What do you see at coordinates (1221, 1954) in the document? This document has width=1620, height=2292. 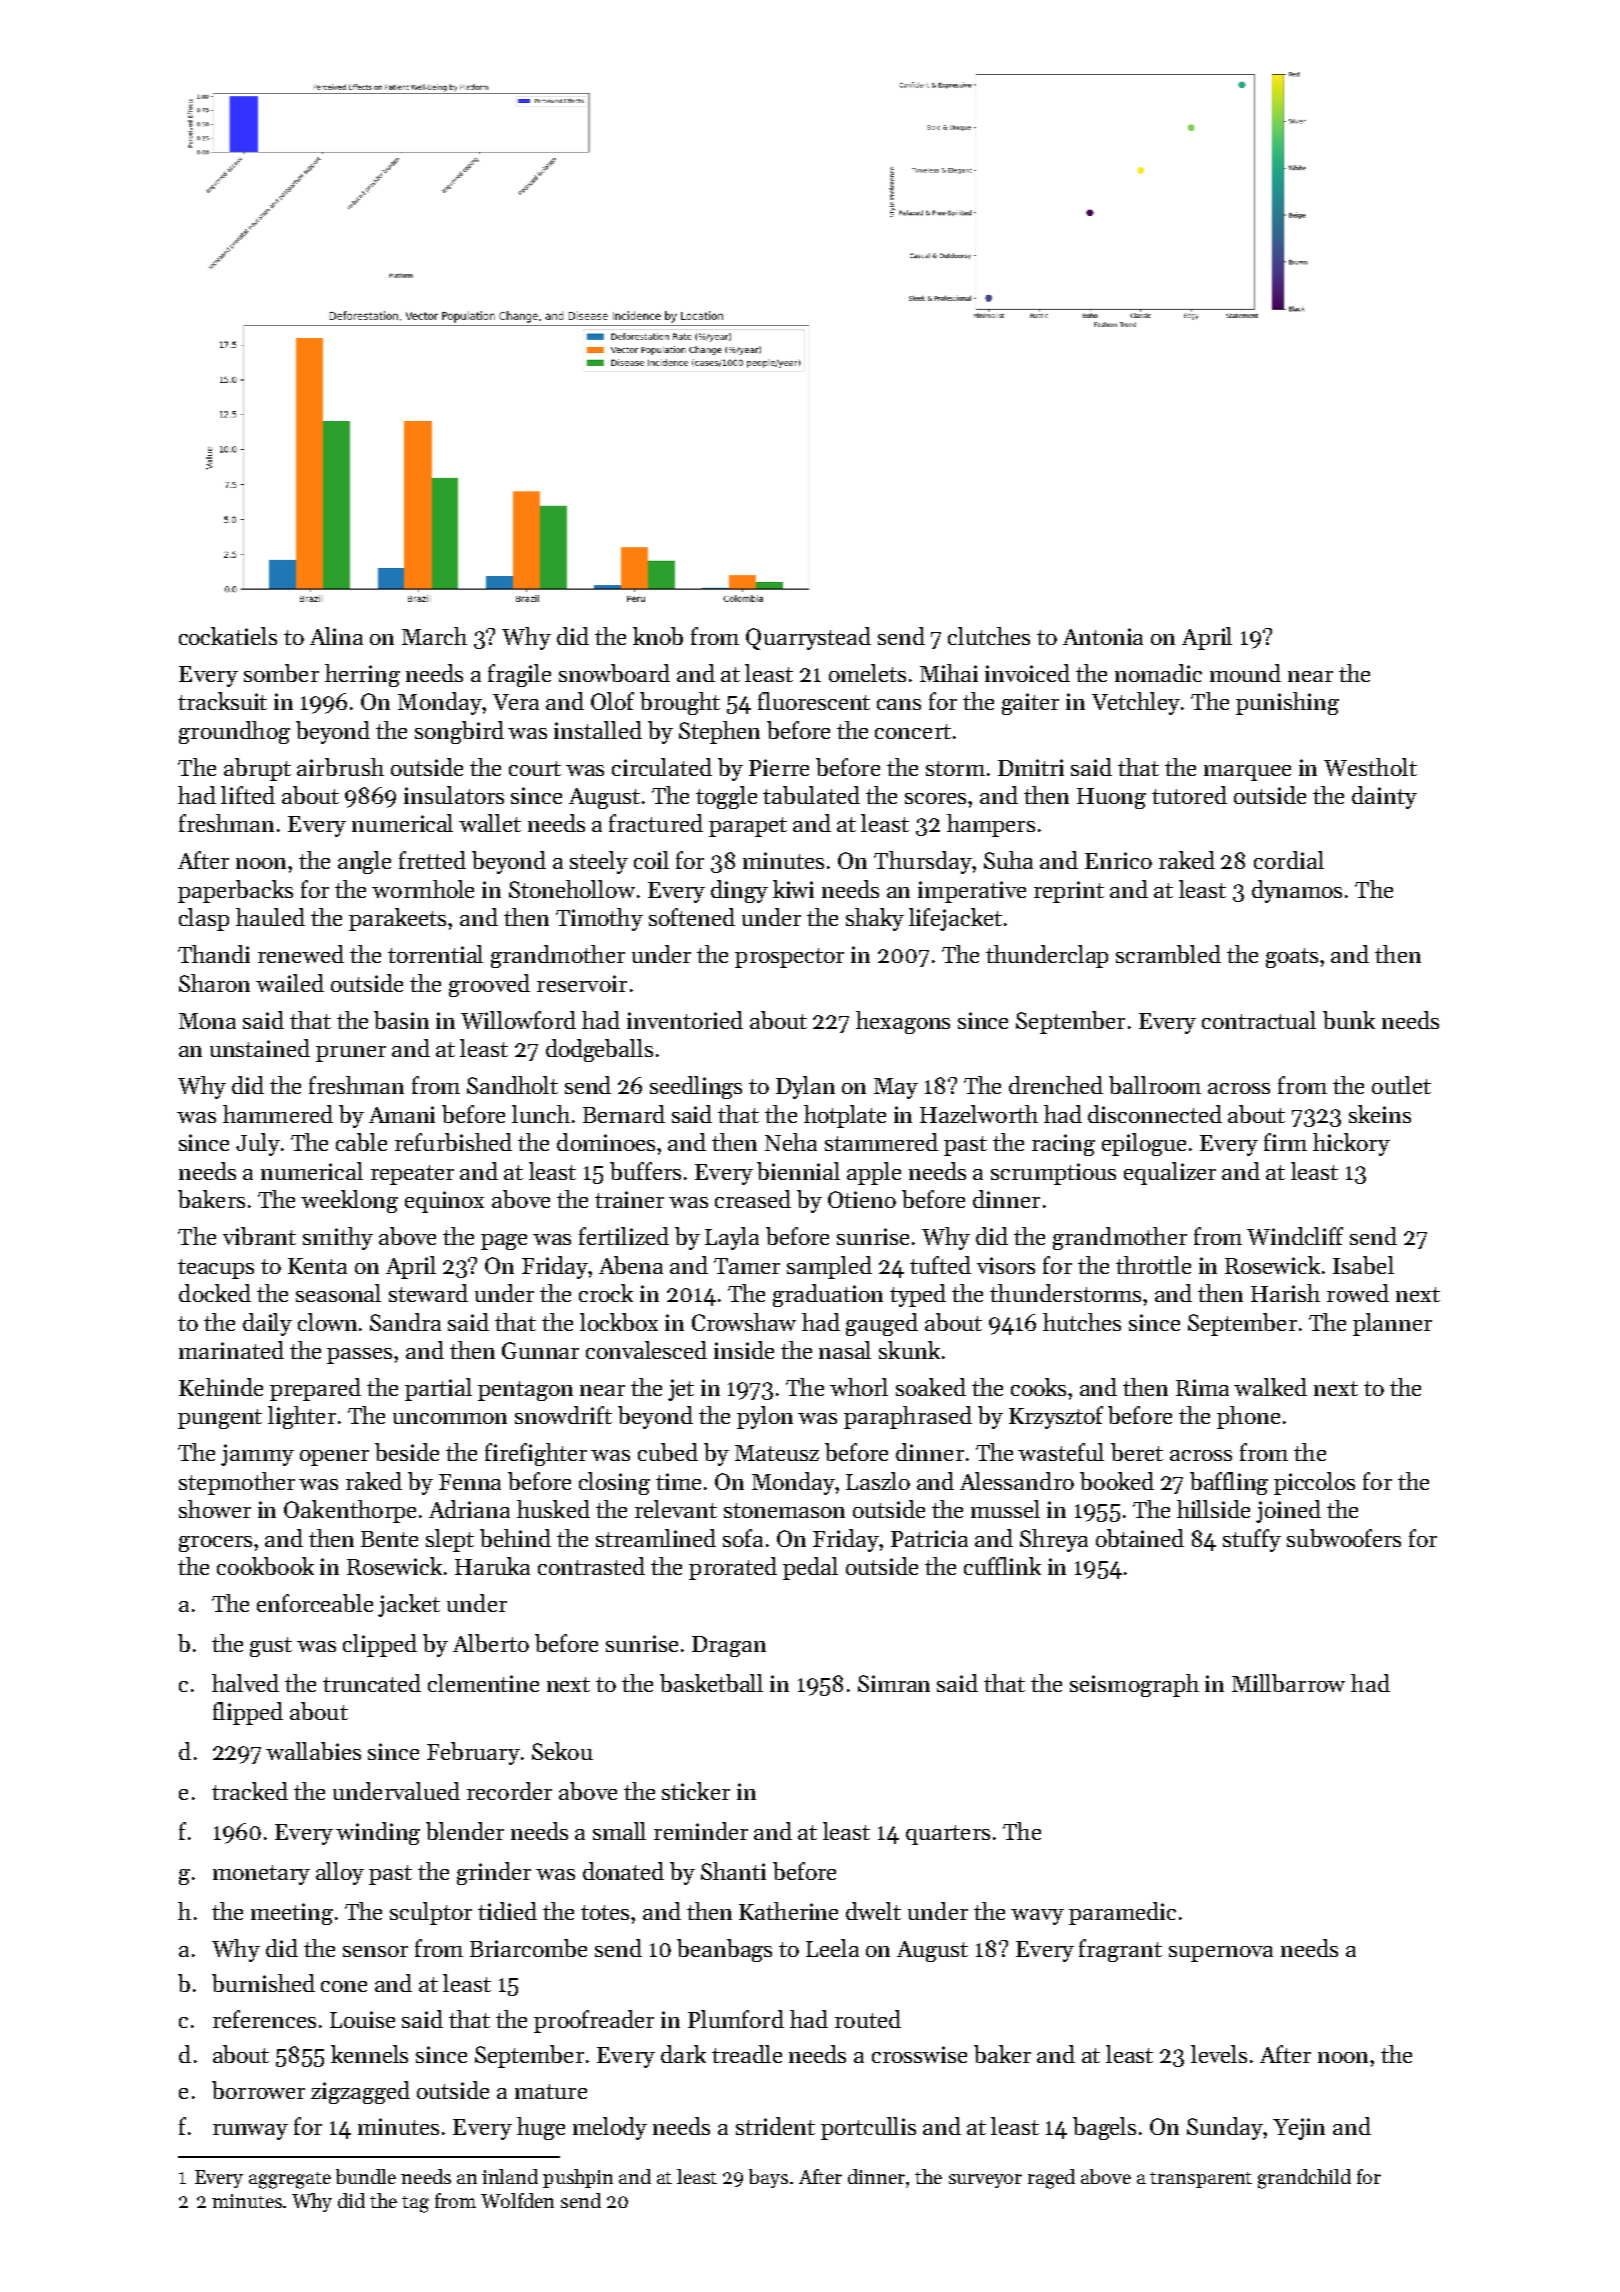 I see `supernova` at bounding box center [1221, 1954].
